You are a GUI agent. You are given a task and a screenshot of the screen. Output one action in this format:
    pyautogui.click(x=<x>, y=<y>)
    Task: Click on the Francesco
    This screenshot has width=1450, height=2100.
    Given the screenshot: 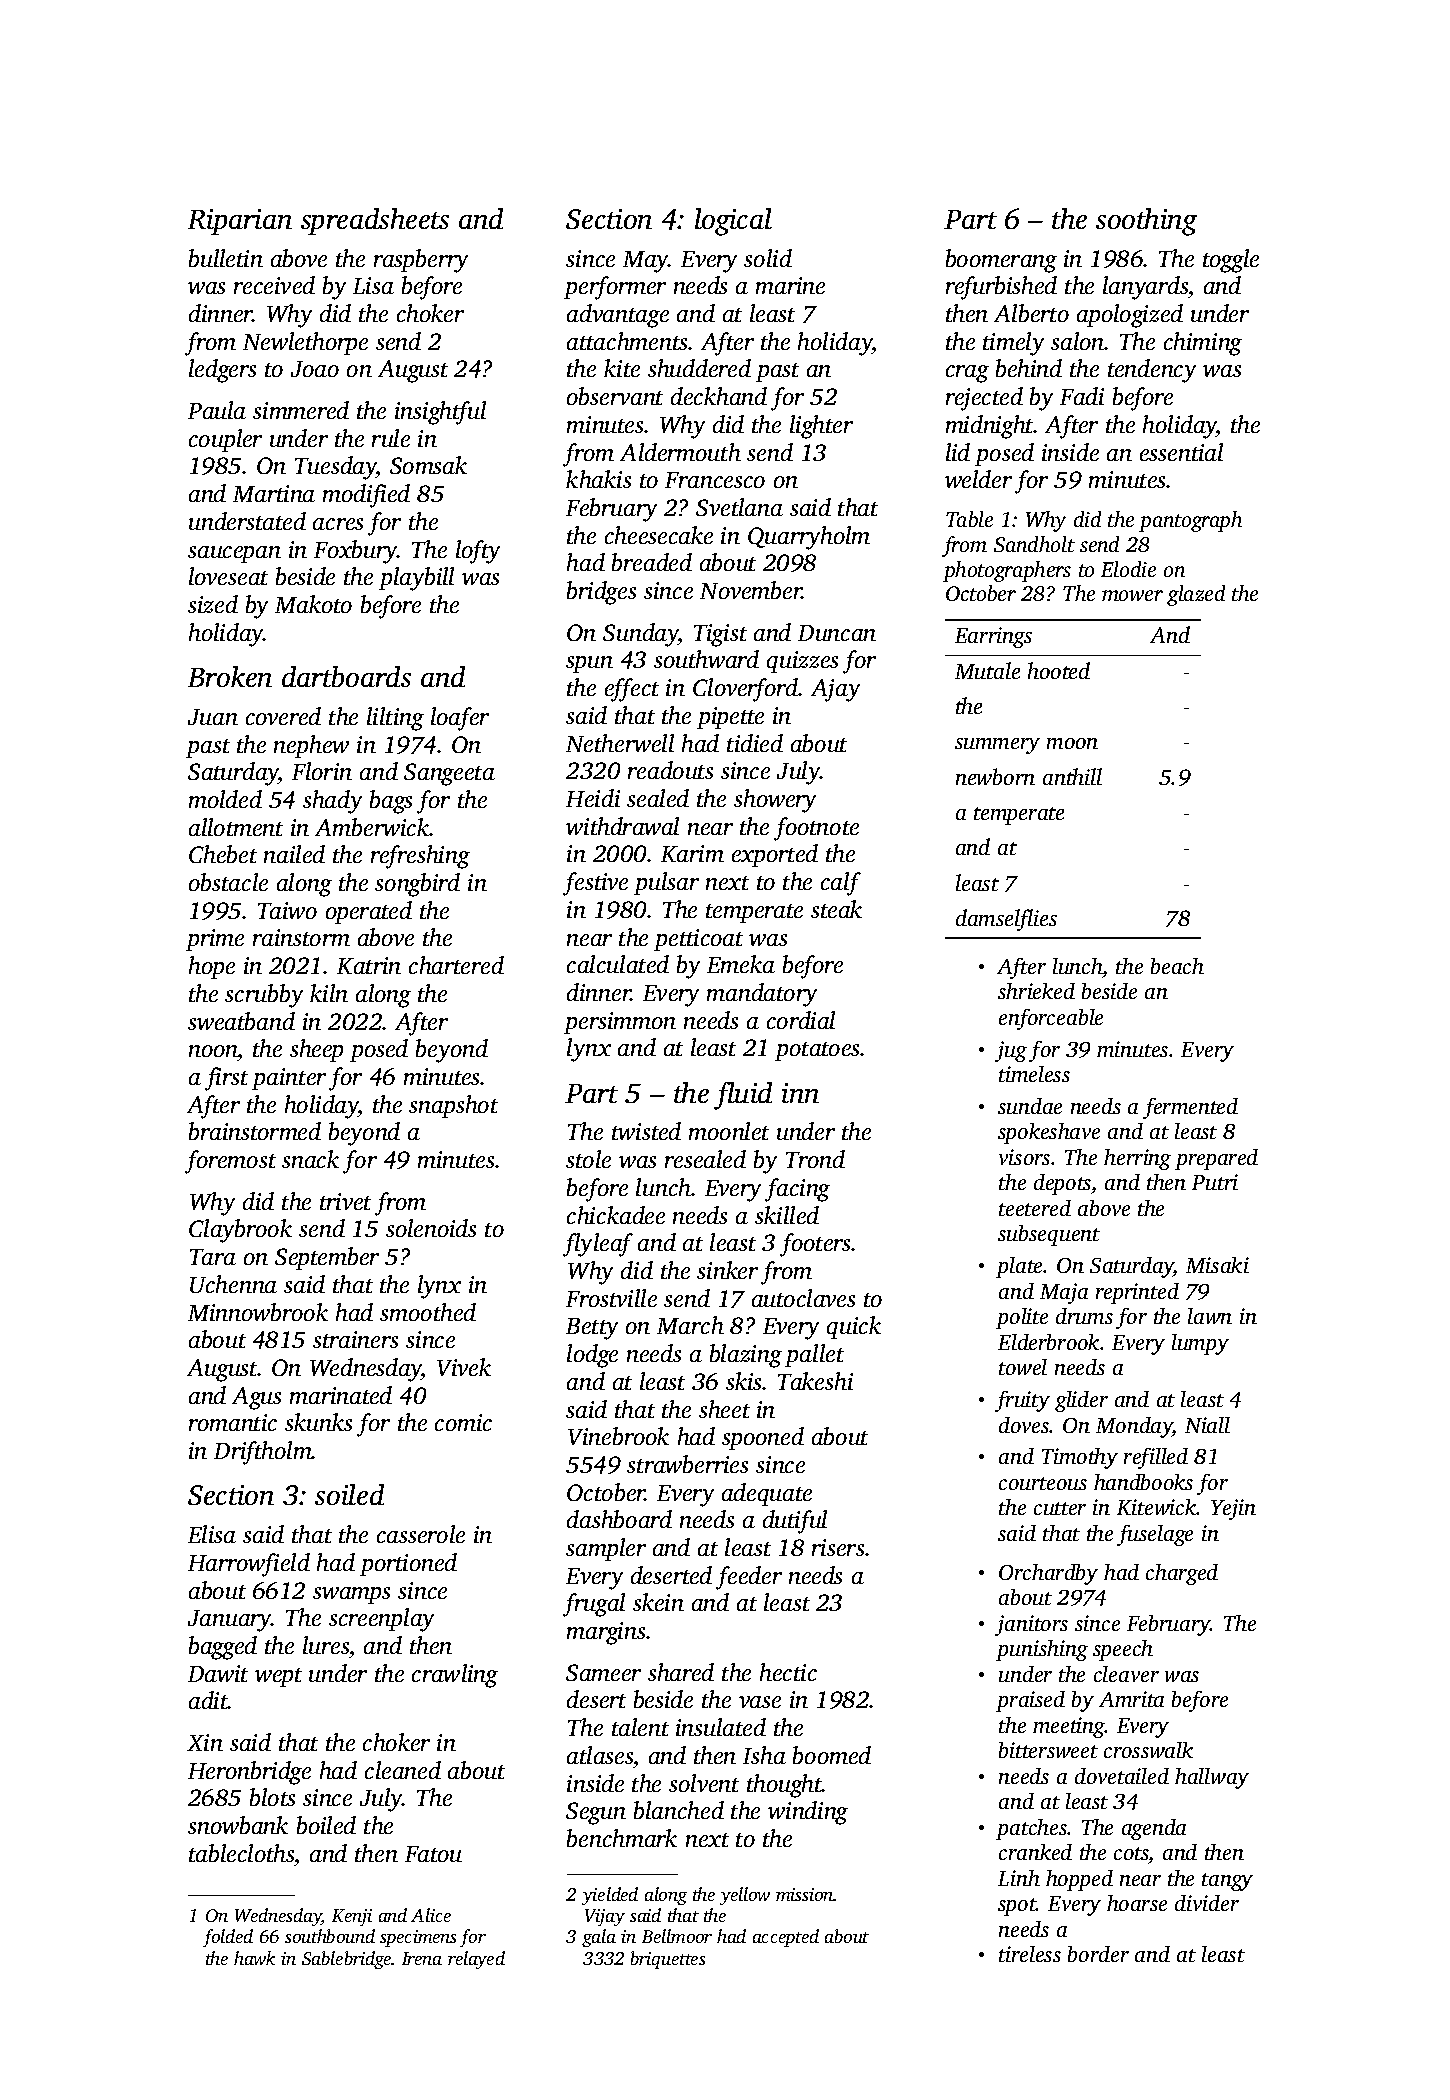 What is the action you would take?
    pyautogui.click(x=715, y=480)
